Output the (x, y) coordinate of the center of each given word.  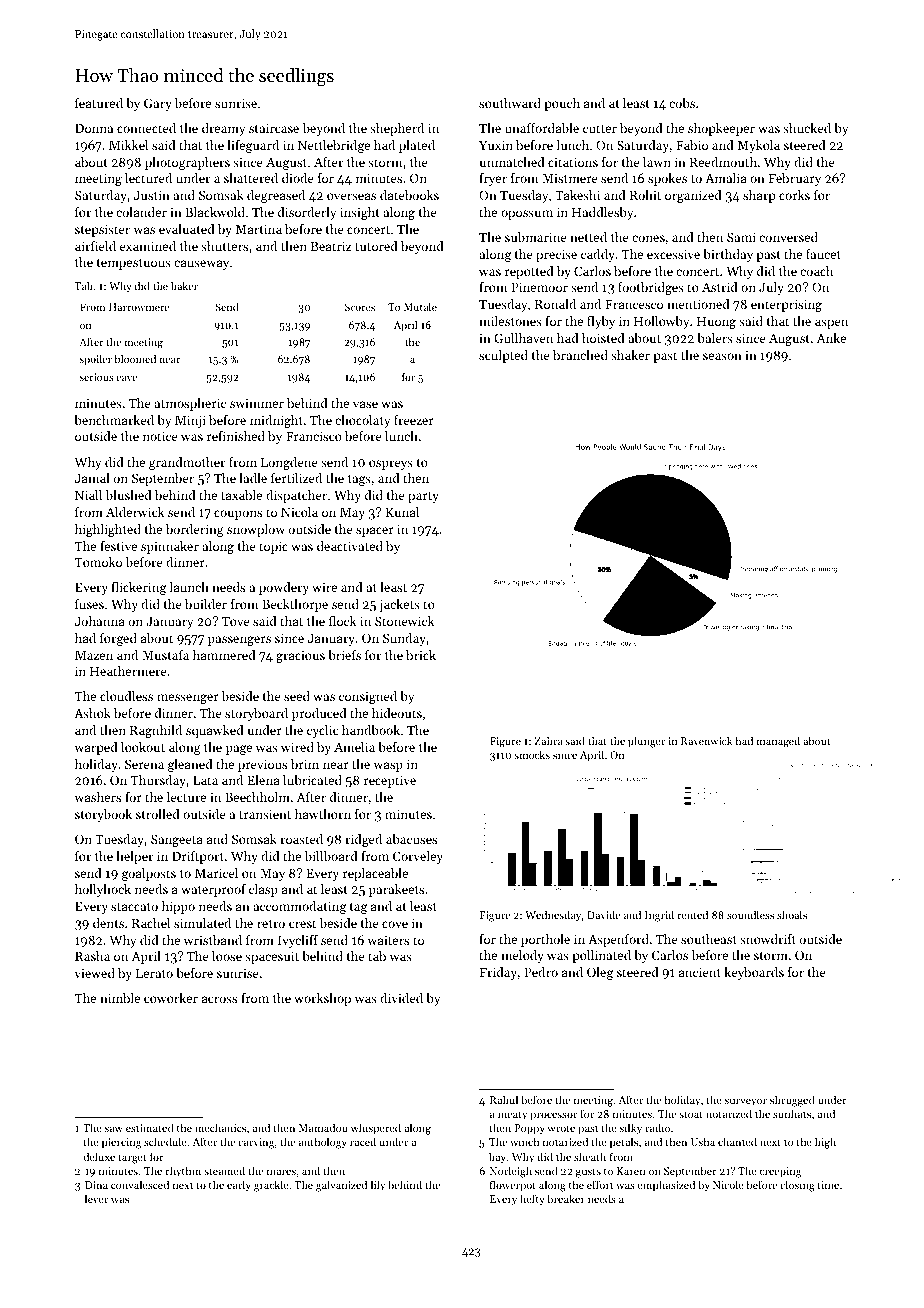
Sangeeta (177, 840)
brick (421, 655)
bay (497, 1158)
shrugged (792, 1101)
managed (778, 742)
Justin (152, 195)
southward (510, 103)
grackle (271, 1186)
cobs (682, 103)
